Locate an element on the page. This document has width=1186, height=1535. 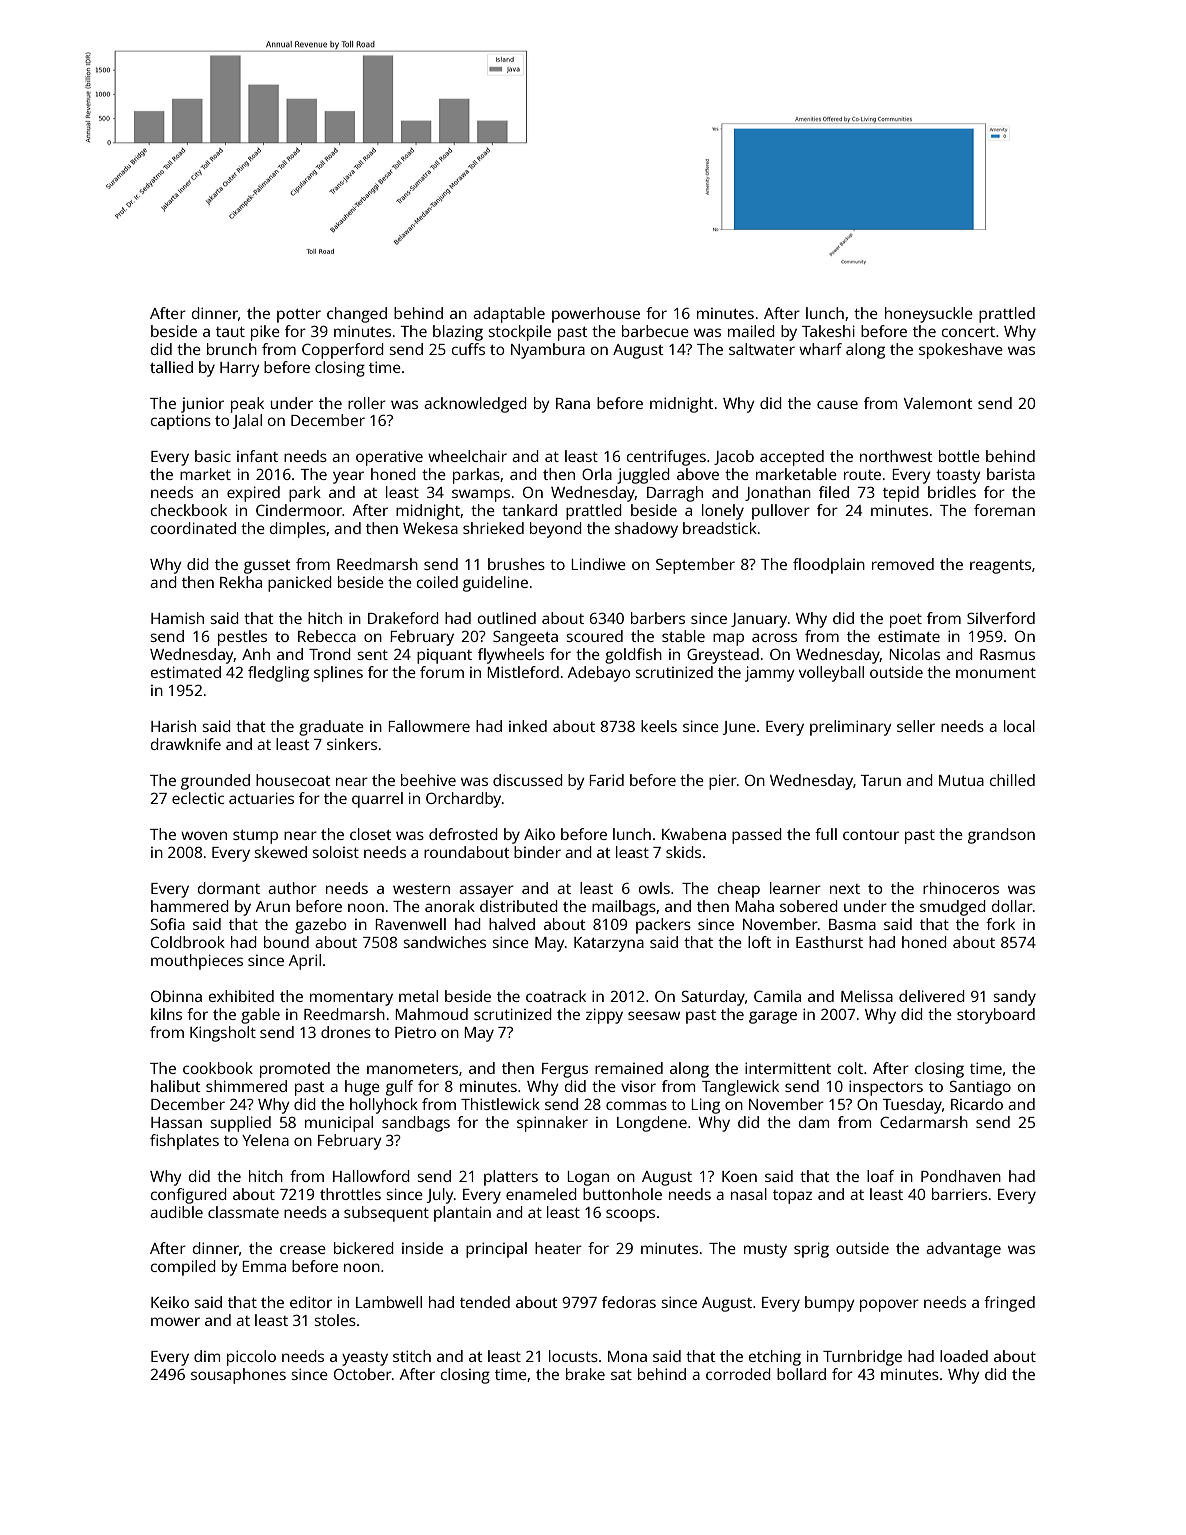
preliminary is located at coordinates (851, 728).
